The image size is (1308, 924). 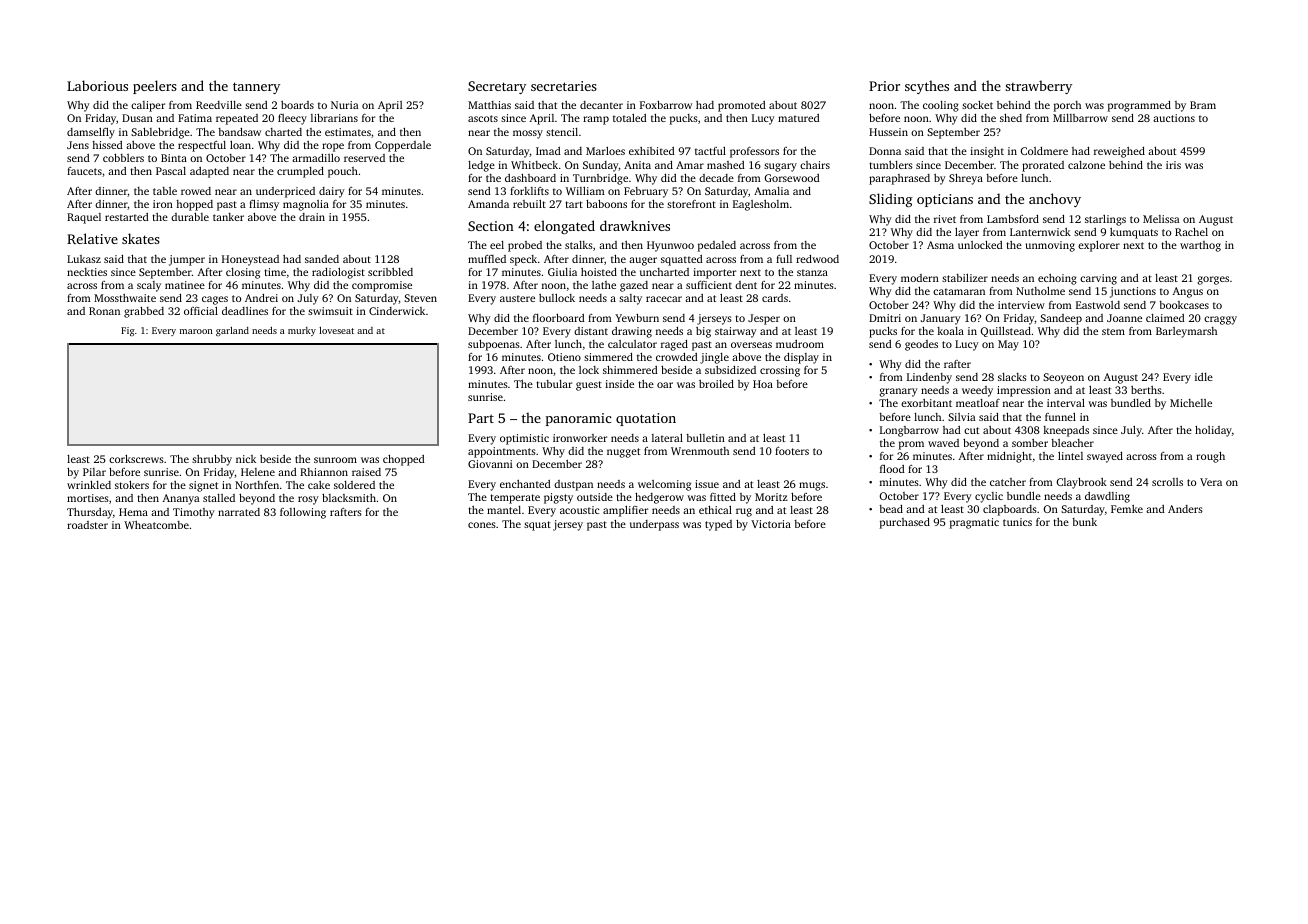 I want to click on cones, so click(x=482, y=525).
